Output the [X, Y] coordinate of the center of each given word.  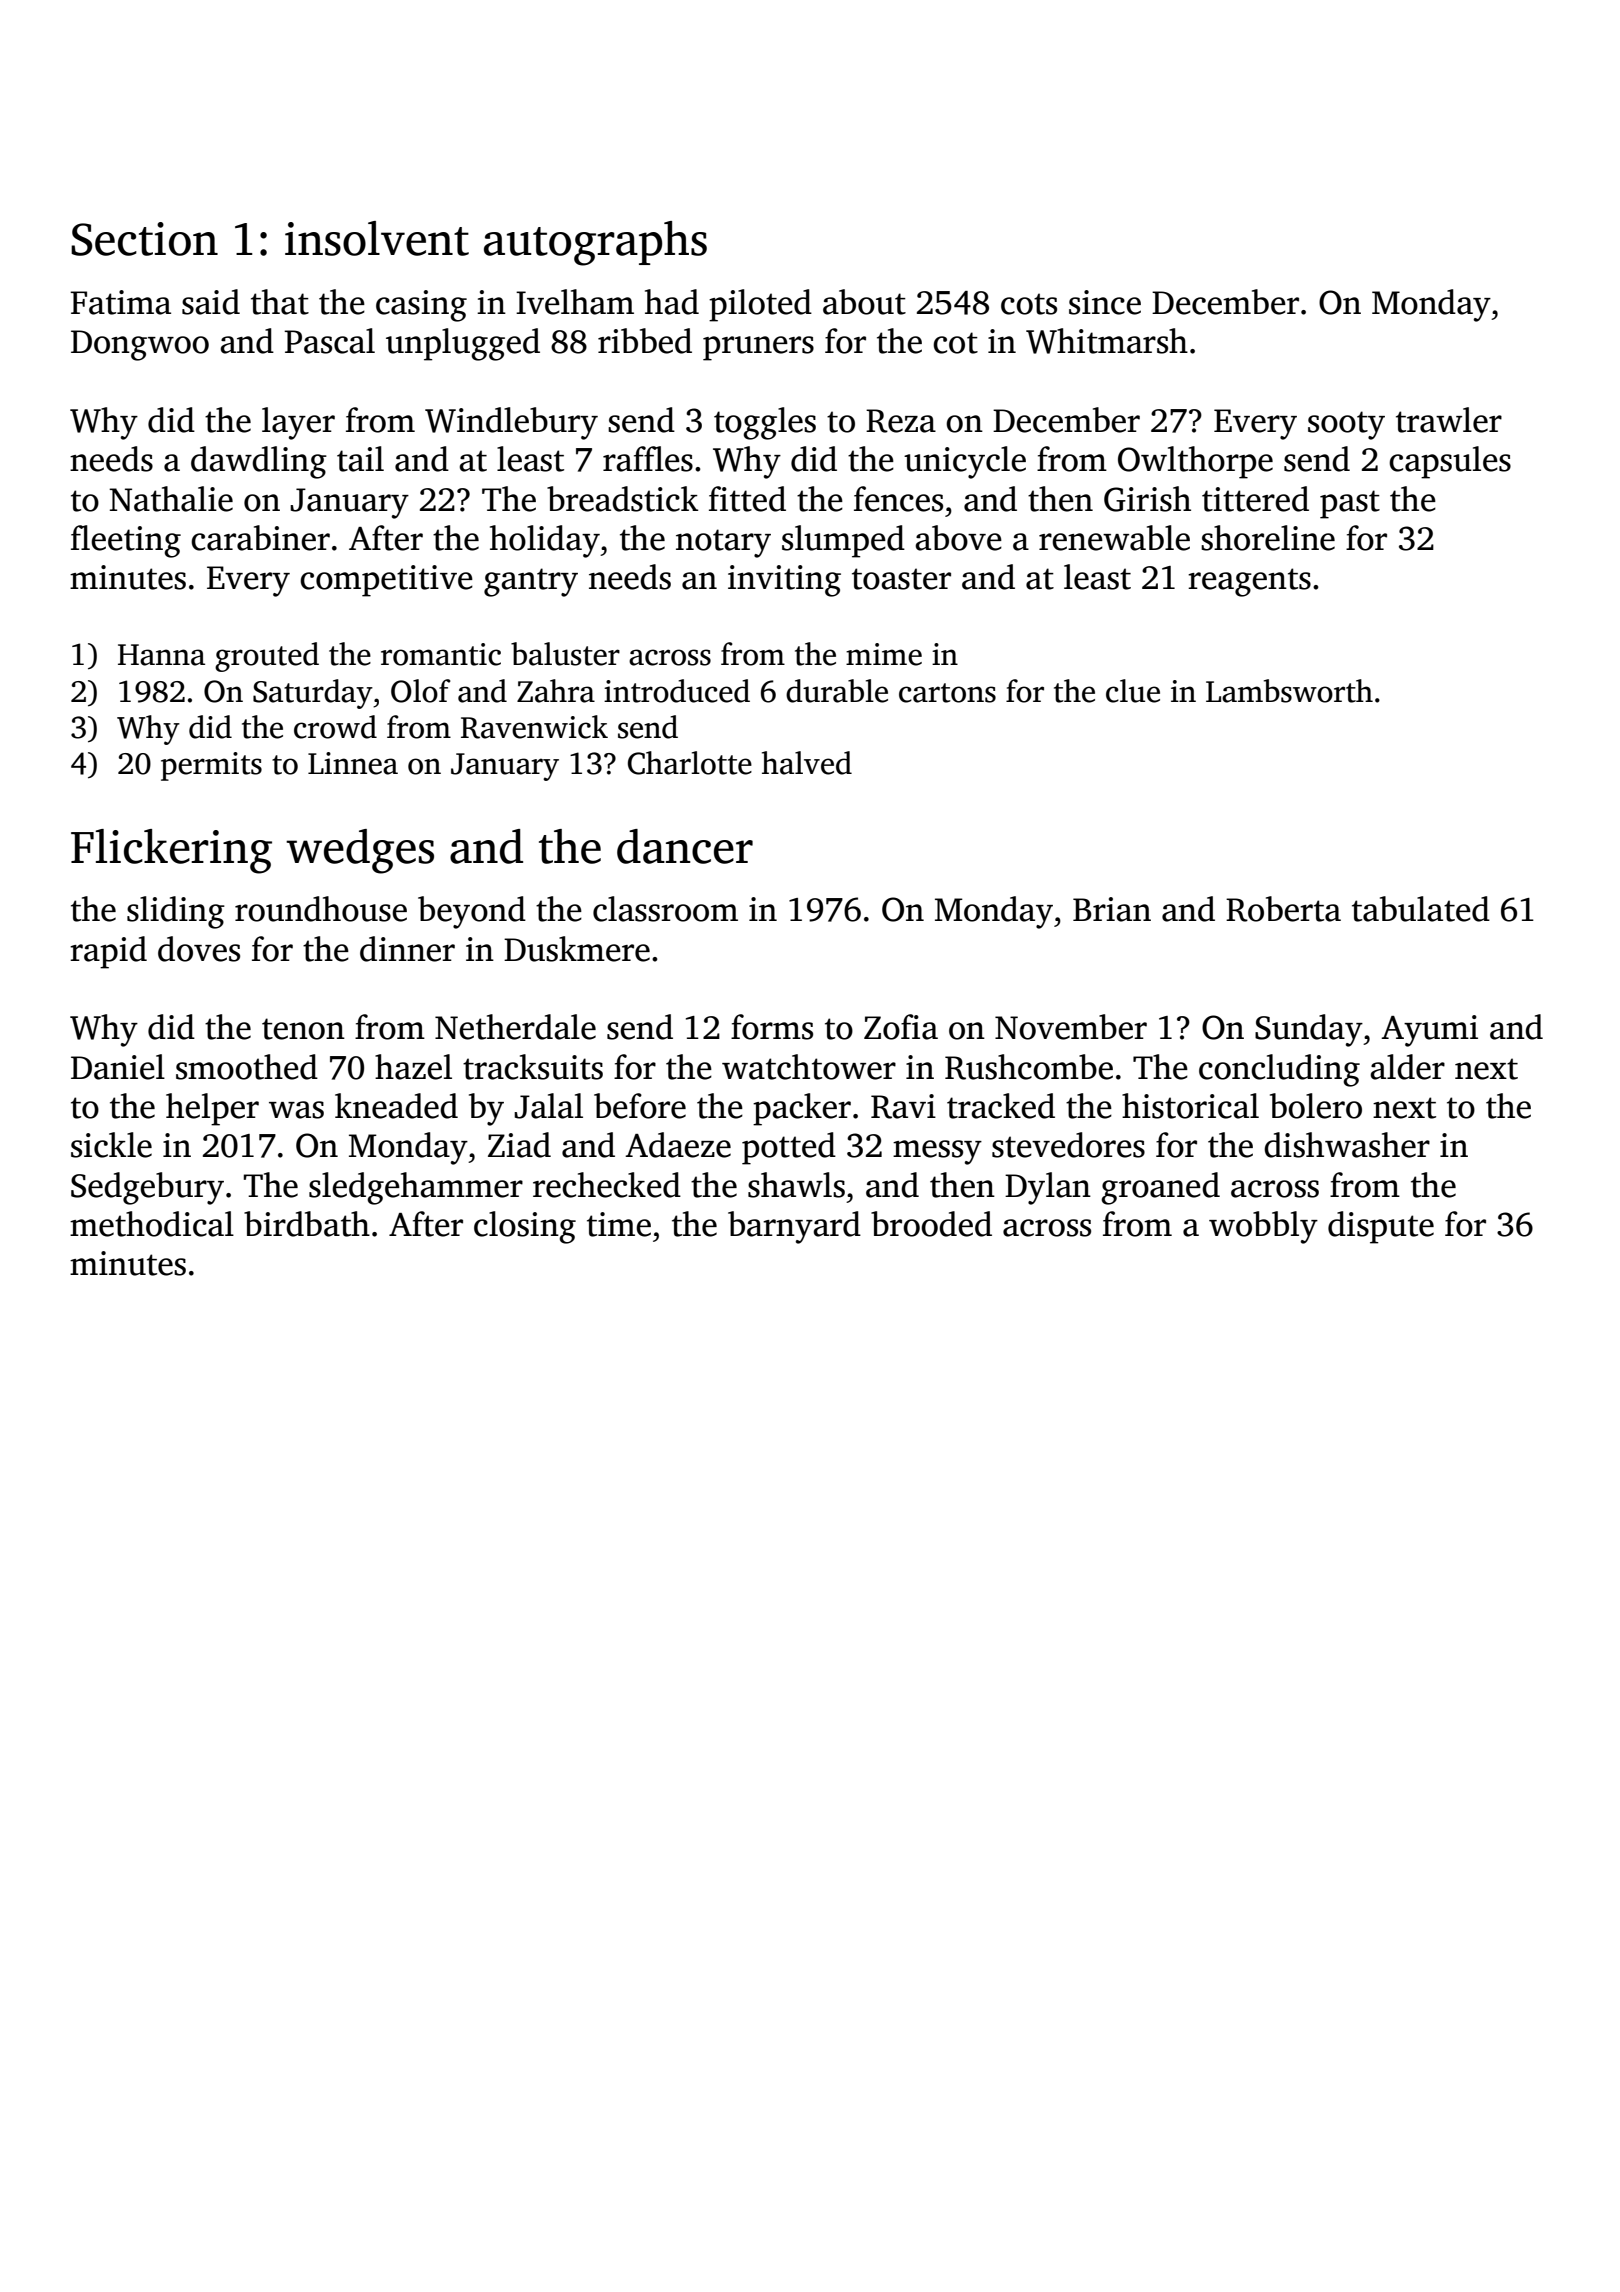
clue [1133, 691]
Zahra [556, 691]
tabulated [1421, 909]
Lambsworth [1289, 691]
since [1105, 302]
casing [421, 306]
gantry [531, 582]
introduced [677, 691]
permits [211, 766]
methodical [152, 1224]
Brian [1112, 909]
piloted [760, 305]
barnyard [794, 1227]
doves [199, 949]
